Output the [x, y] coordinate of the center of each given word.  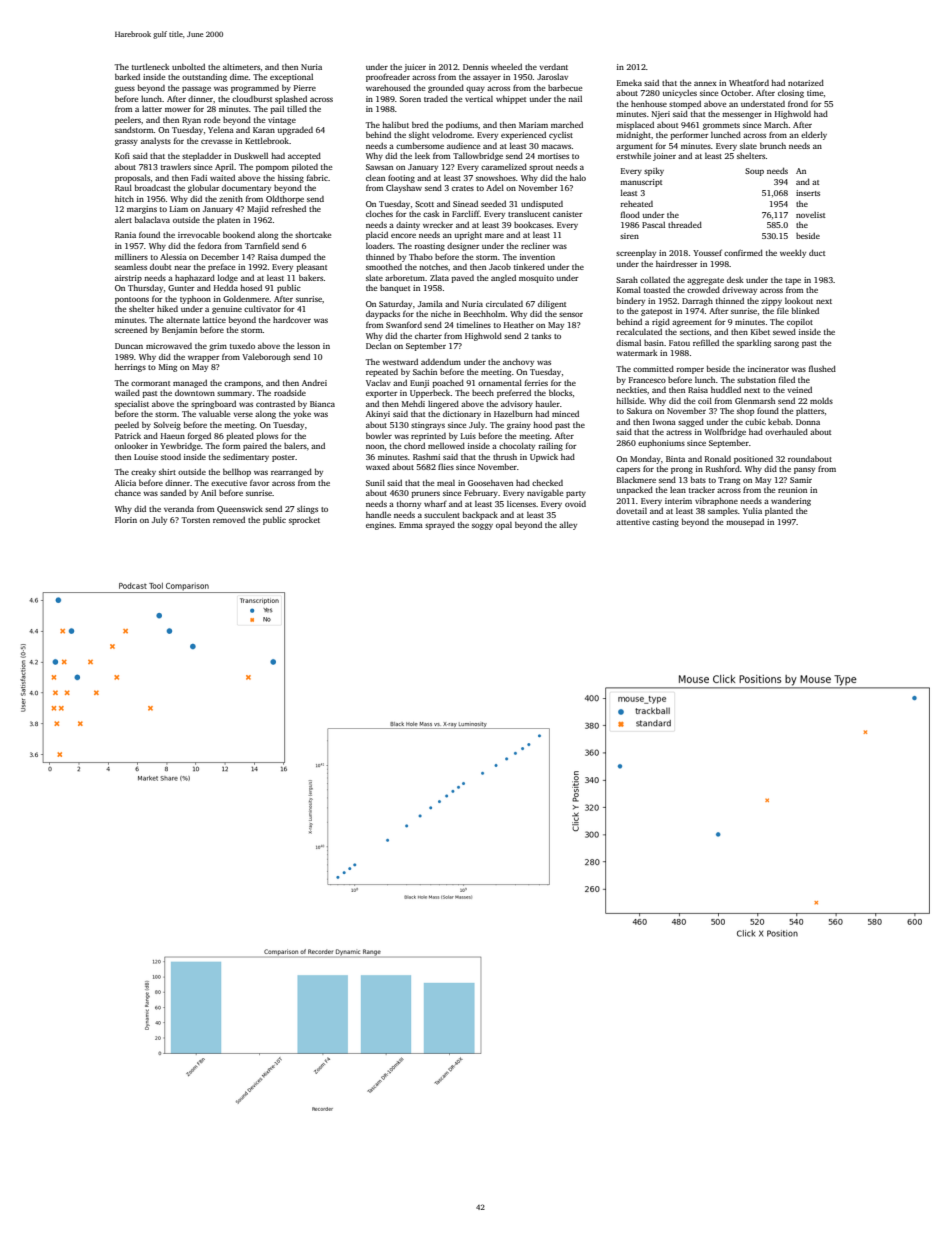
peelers [128, 121]
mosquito [536, 279]
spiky [654, 171]
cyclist [561, 136]
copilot [800, 323]
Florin [126, 520]
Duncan [129, 346]
